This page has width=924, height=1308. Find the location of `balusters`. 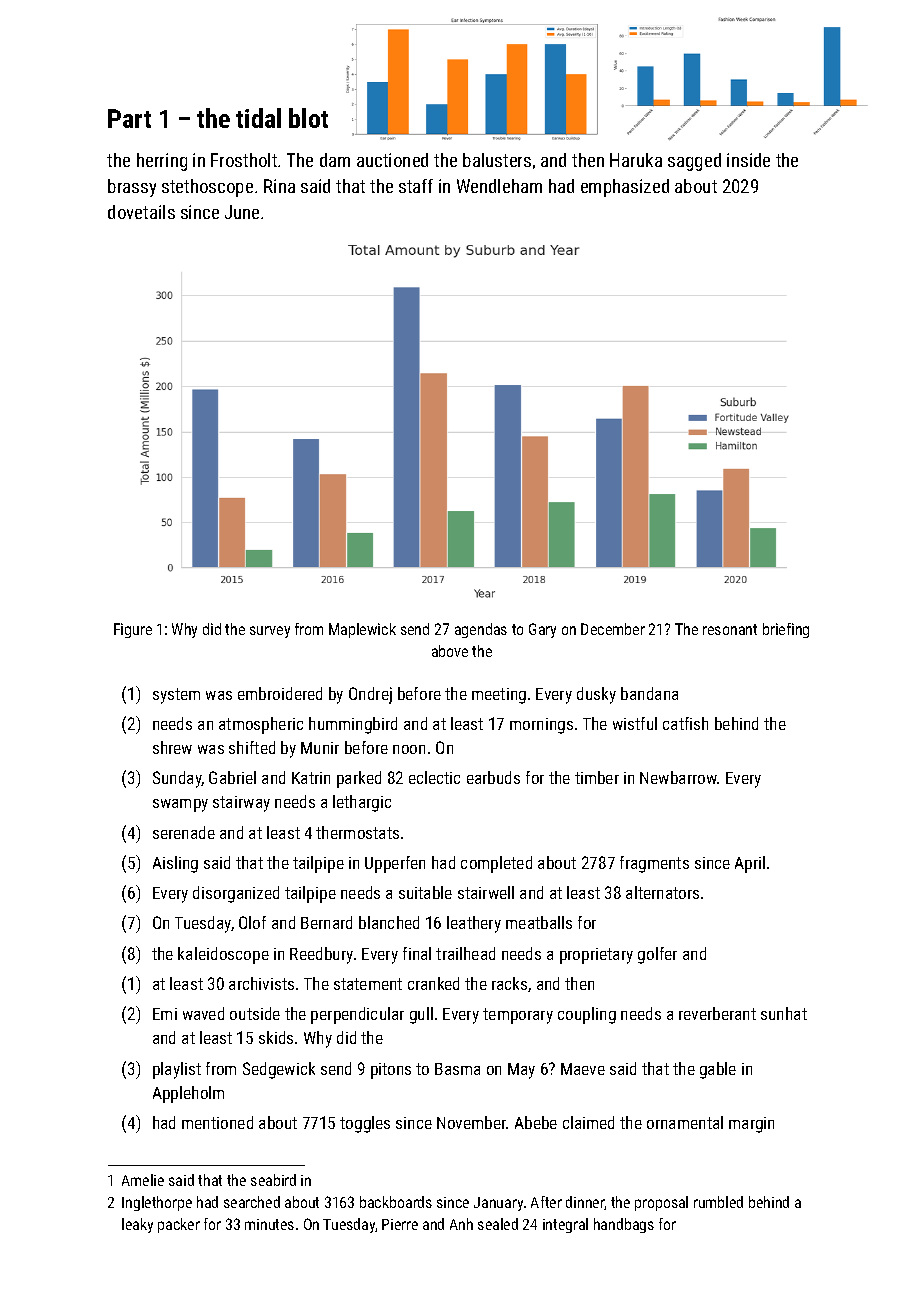

balusters is located at coordinates (497, 160).
